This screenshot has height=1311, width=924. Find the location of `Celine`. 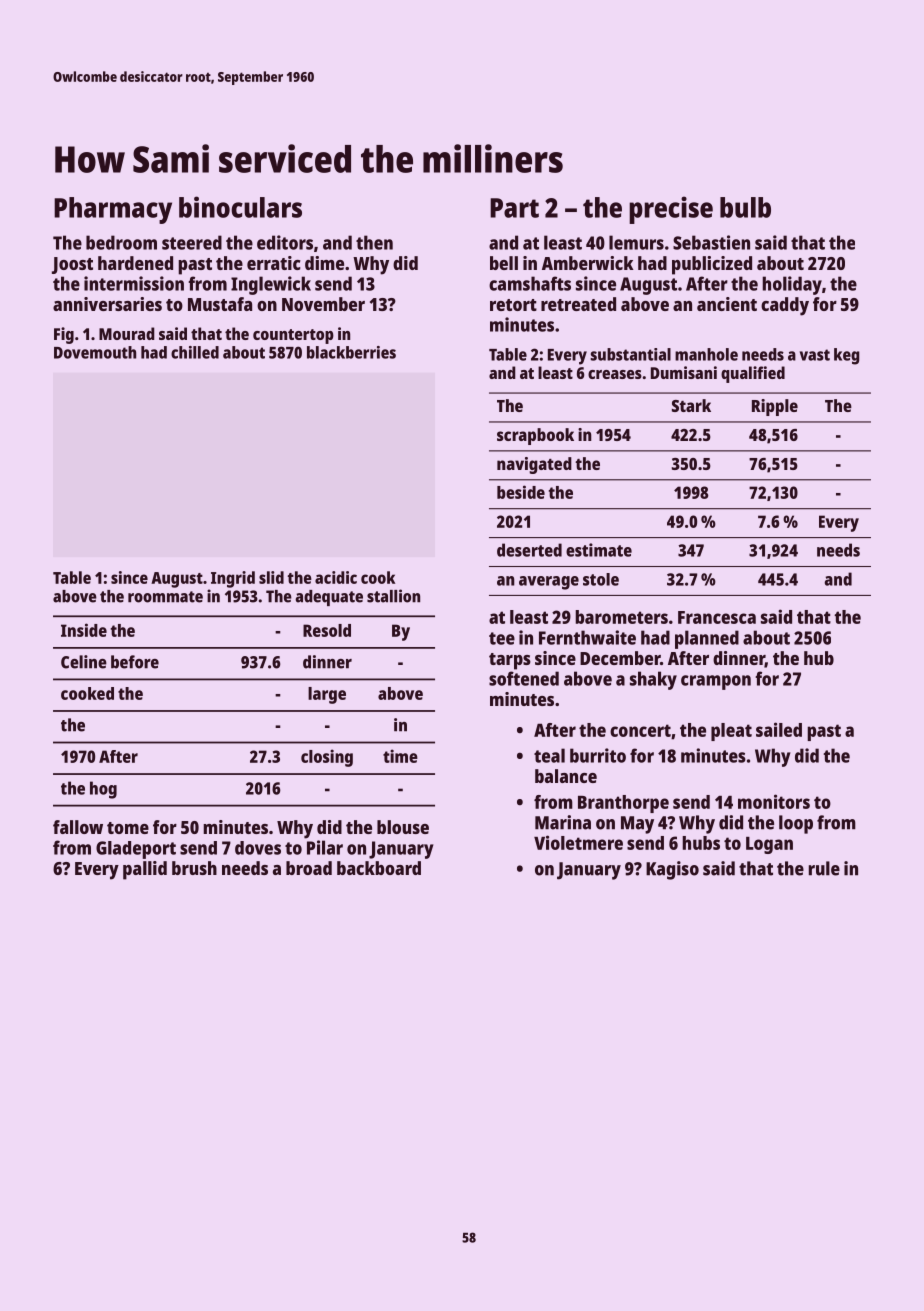

Celine is located at coordinates (84, 662).
